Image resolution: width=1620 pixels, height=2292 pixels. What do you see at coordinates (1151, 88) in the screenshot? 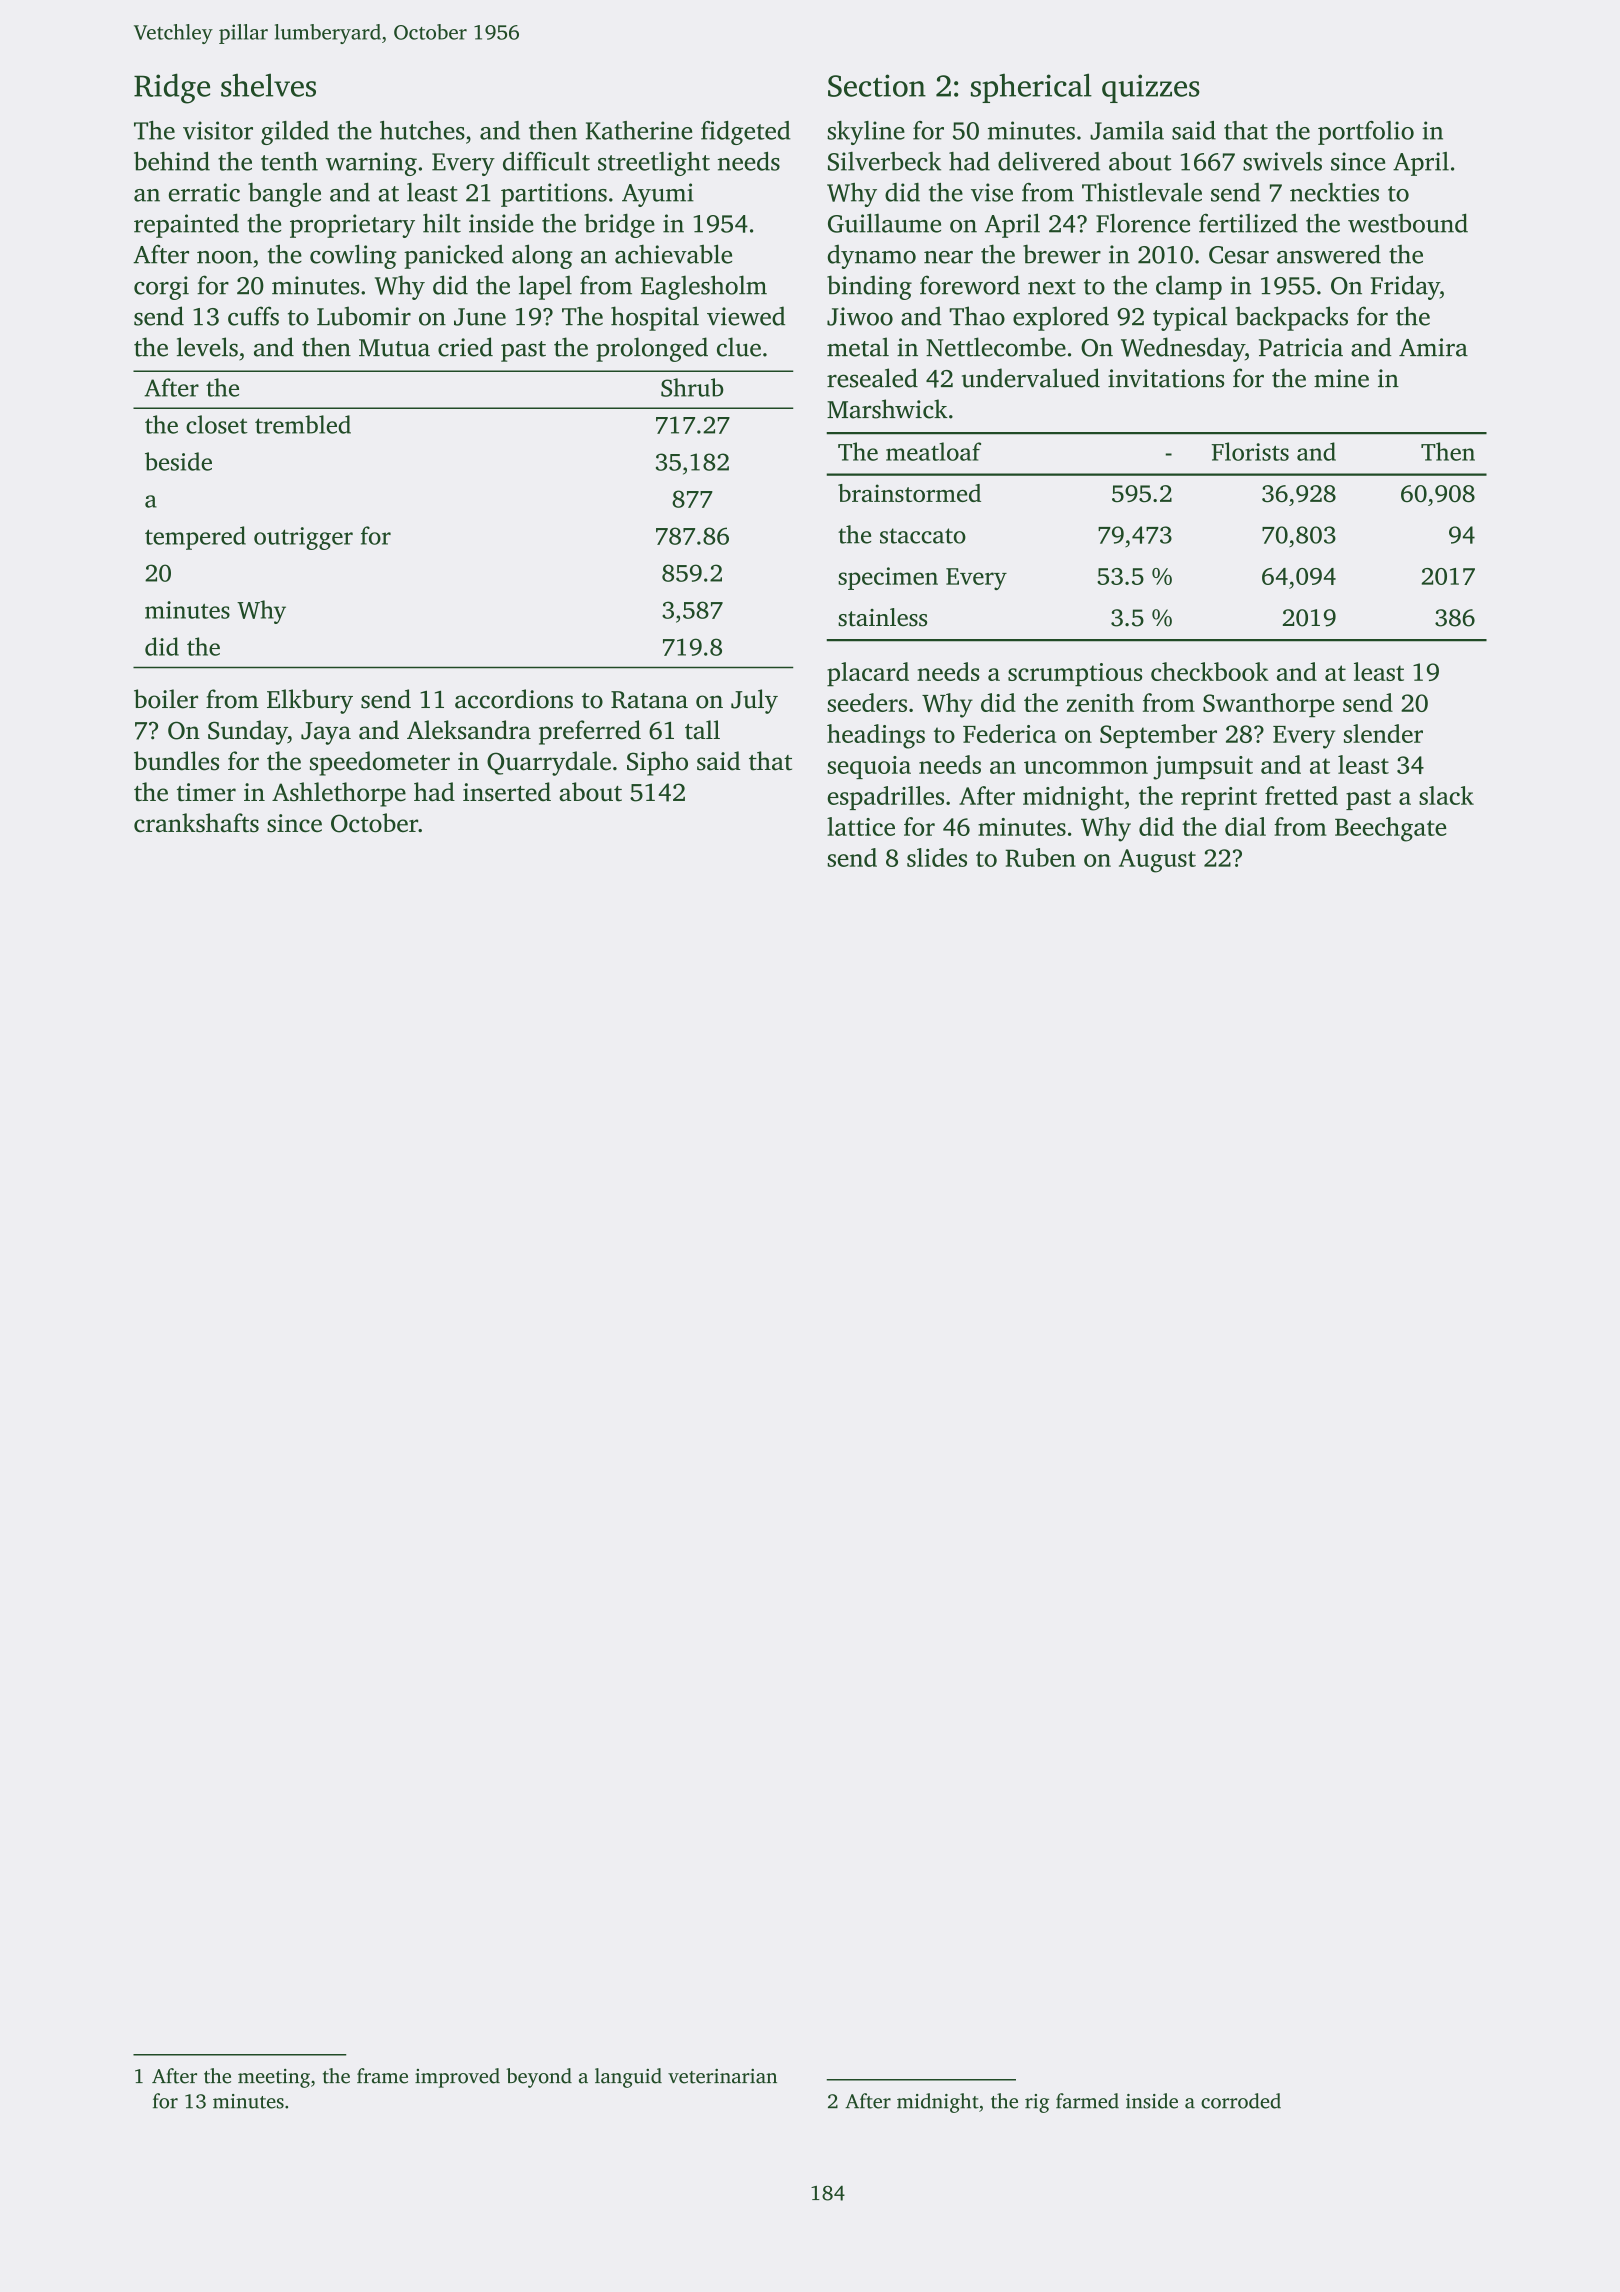
I see `quizzes` at bounding box center [1151, 88].
